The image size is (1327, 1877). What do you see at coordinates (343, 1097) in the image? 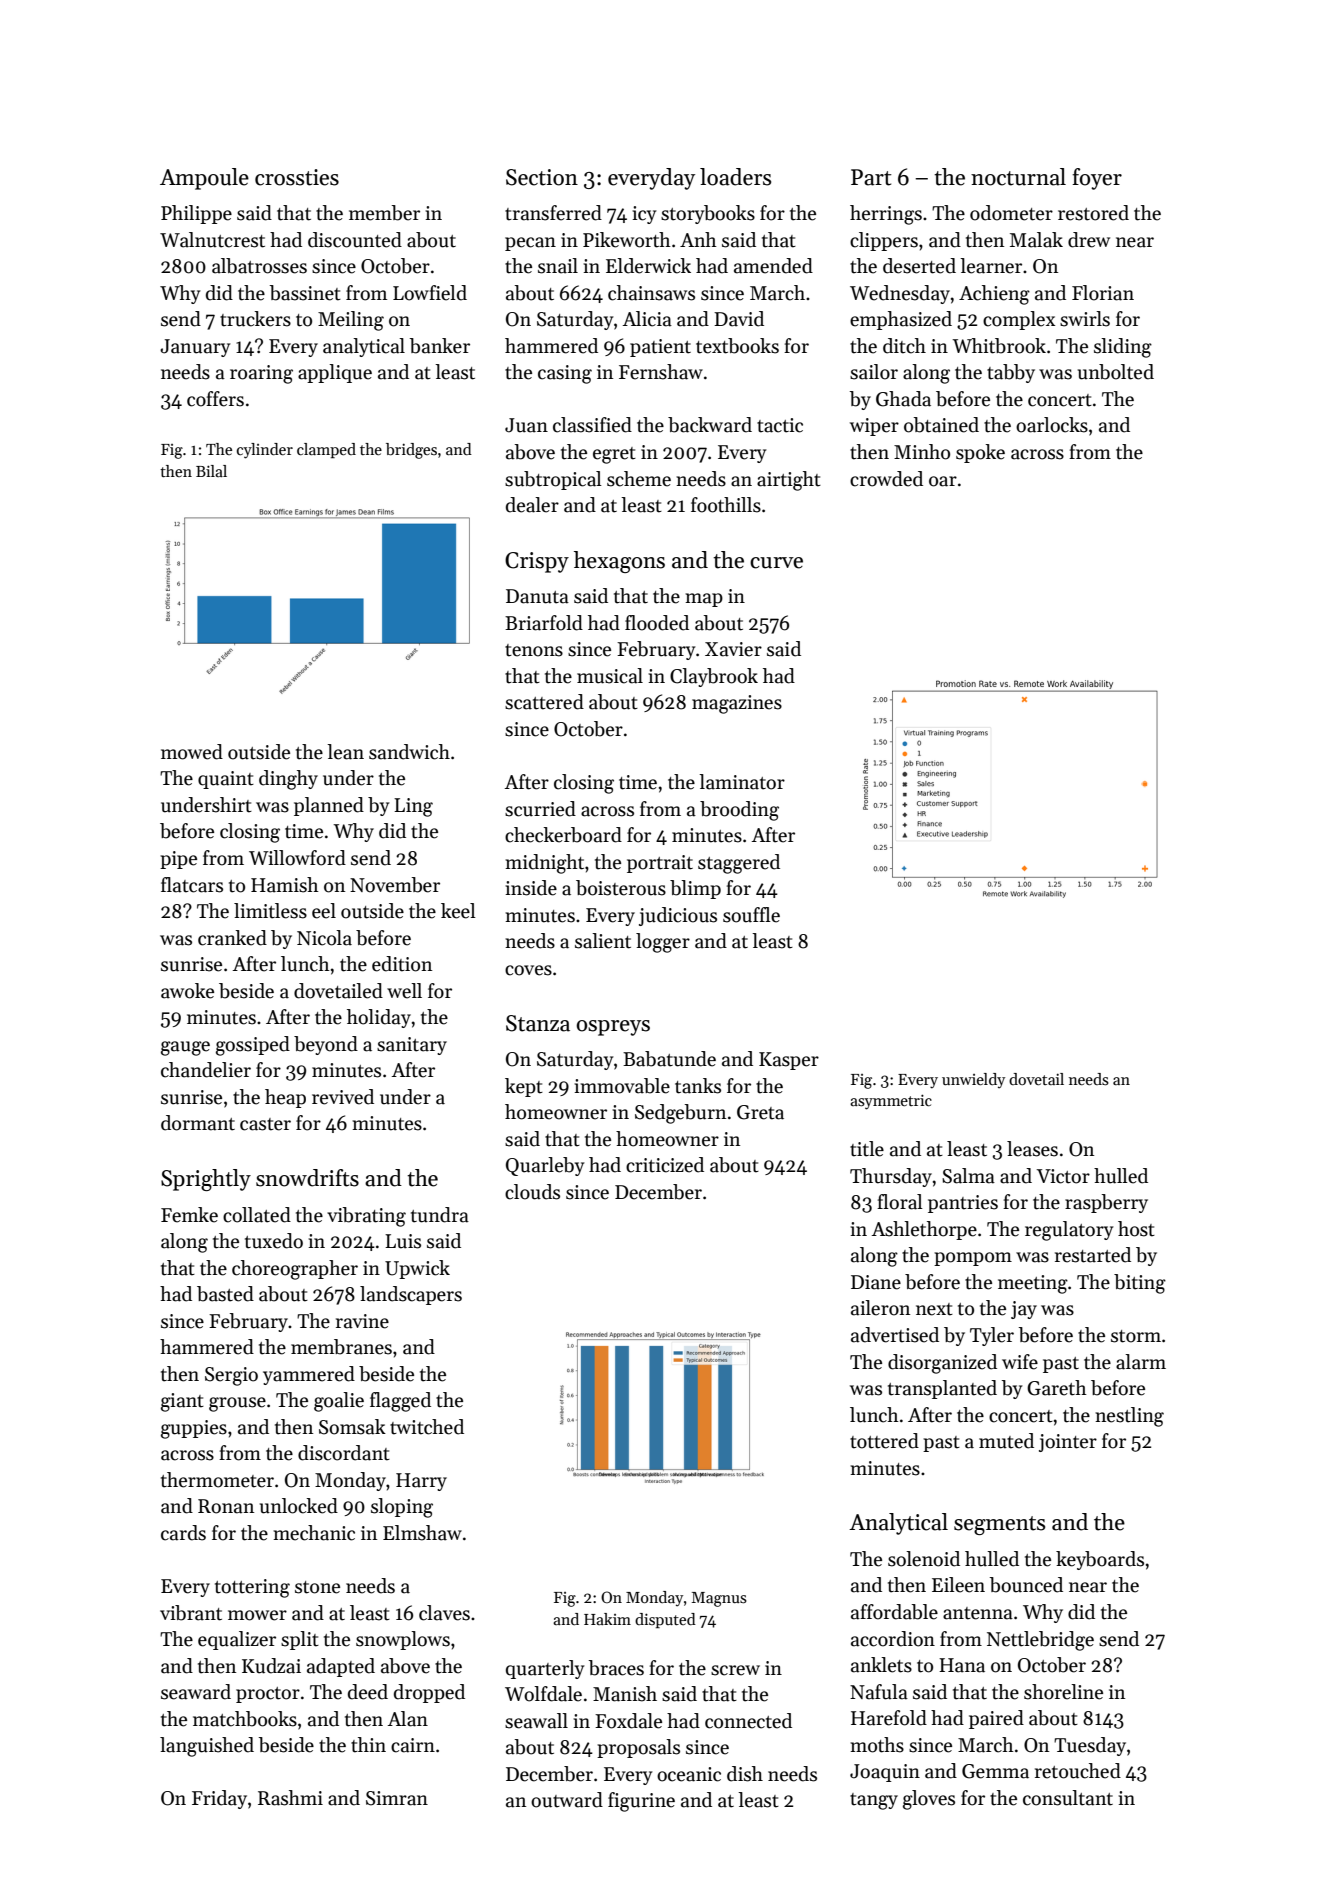
I see `revived` at bounding box center [343, 1097].
